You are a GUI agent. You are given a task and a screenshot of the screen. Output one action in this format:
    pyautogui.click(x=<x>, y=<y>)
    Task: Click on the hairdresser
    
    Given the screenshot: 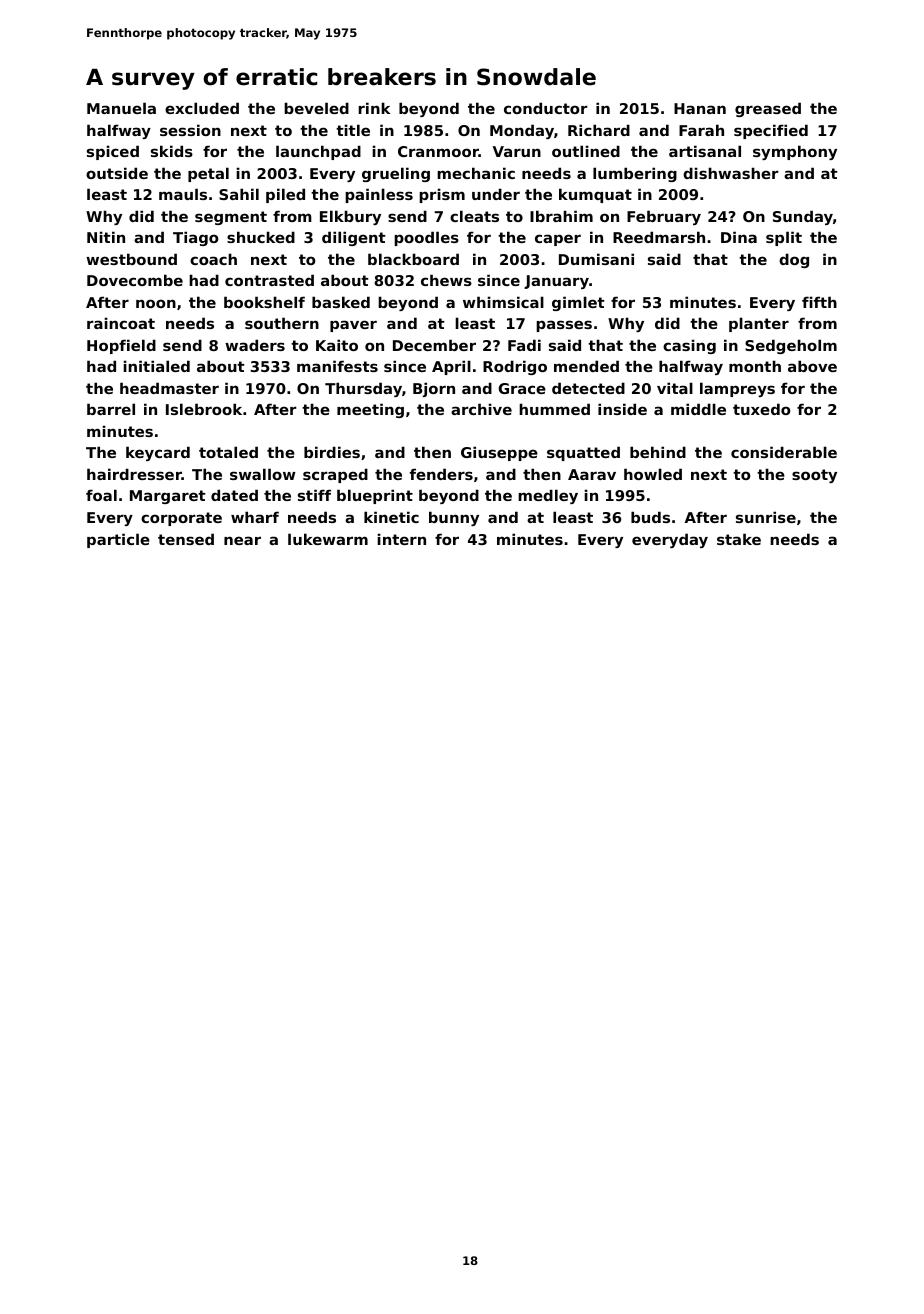 What is the action you would take?
    pyautogui.click(x=134, y=474)
